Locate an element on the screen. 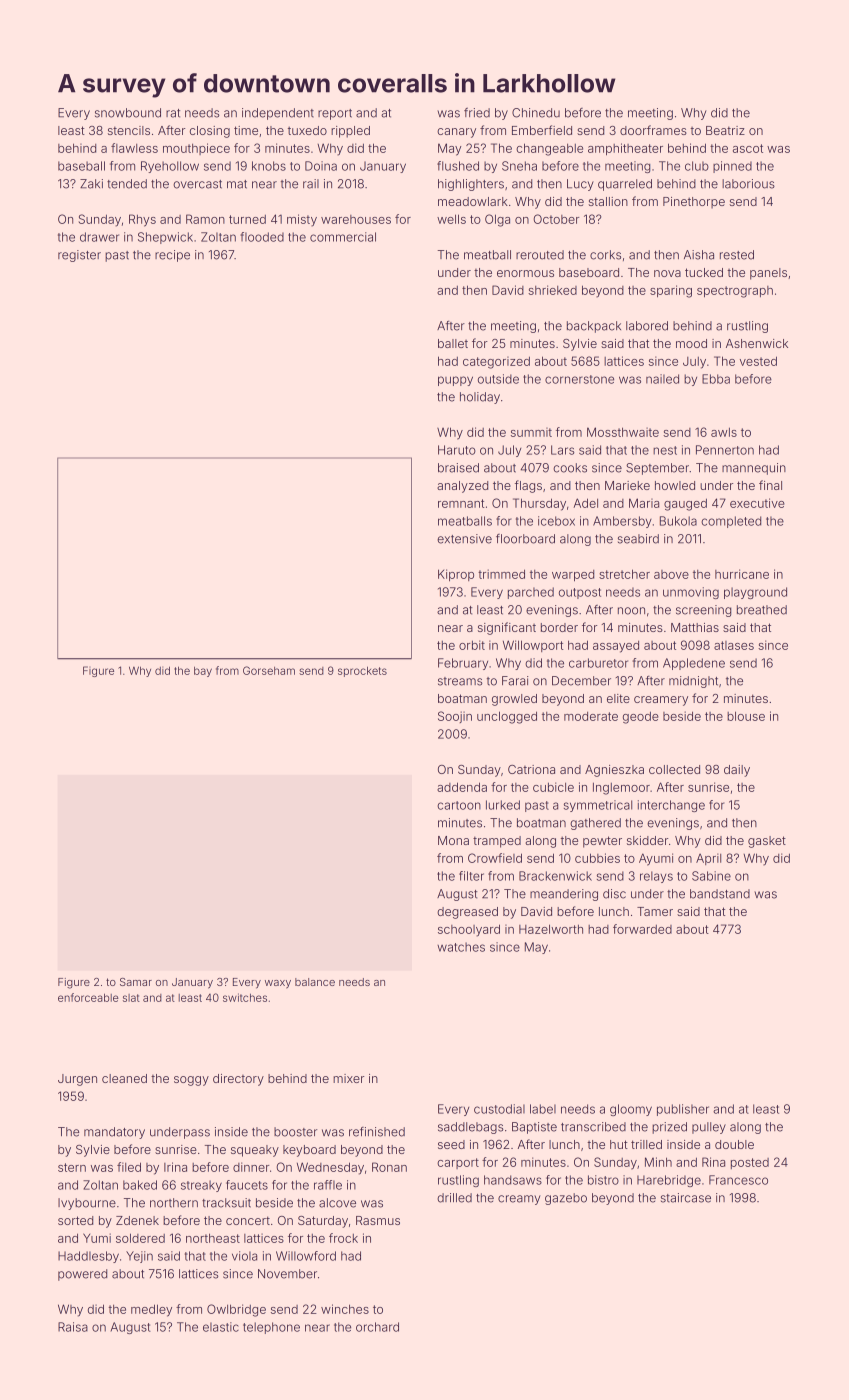  bay is located at coordinates (203, 671).
